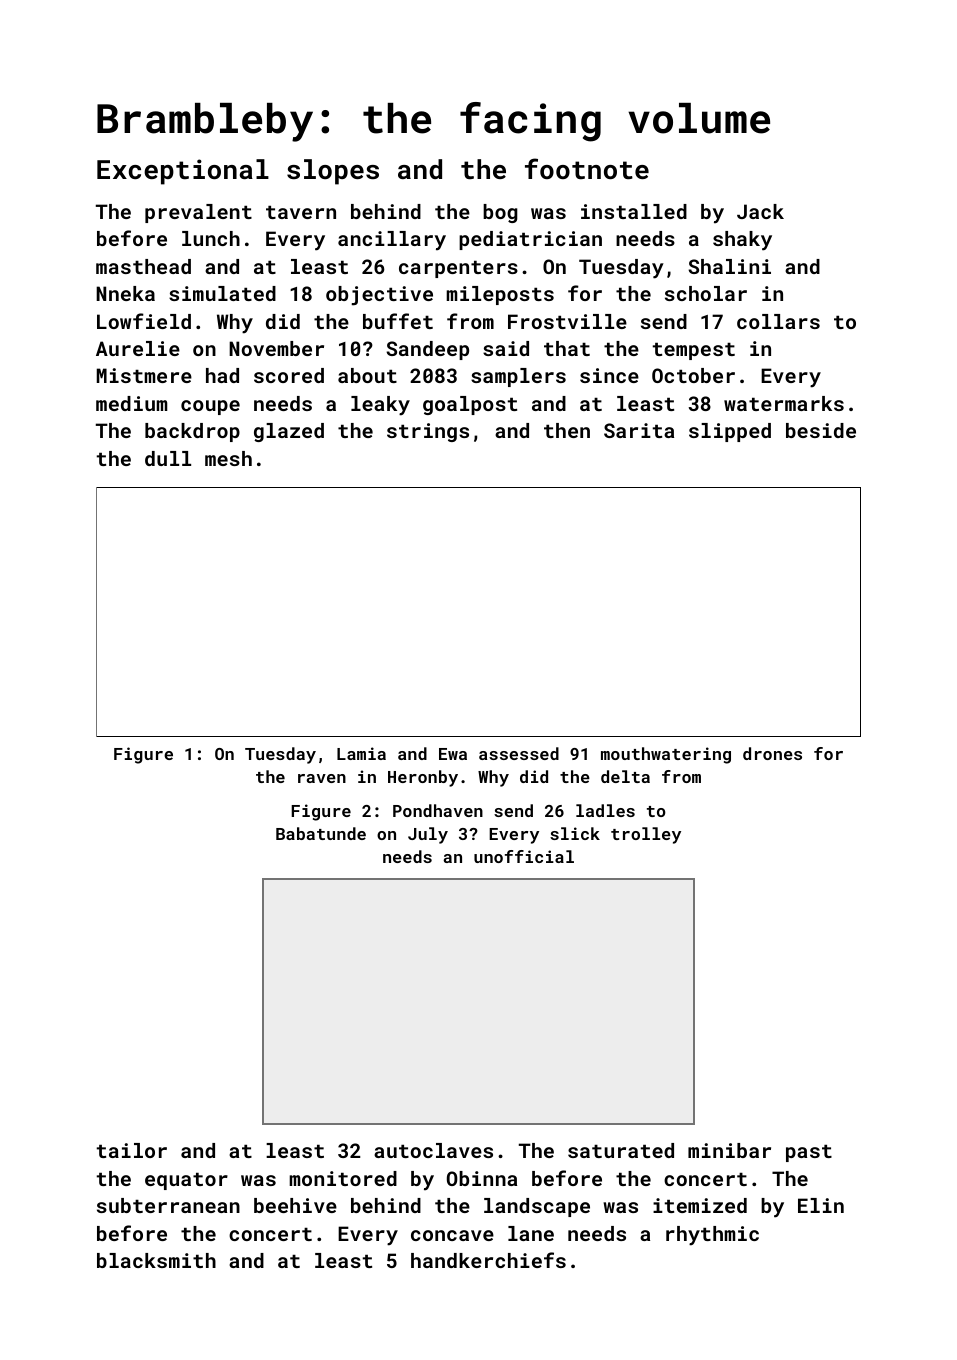 The image size is (957, 1360). Describe the element at coordinates (506, 348) in the screenshot. I see `said` at that location.
